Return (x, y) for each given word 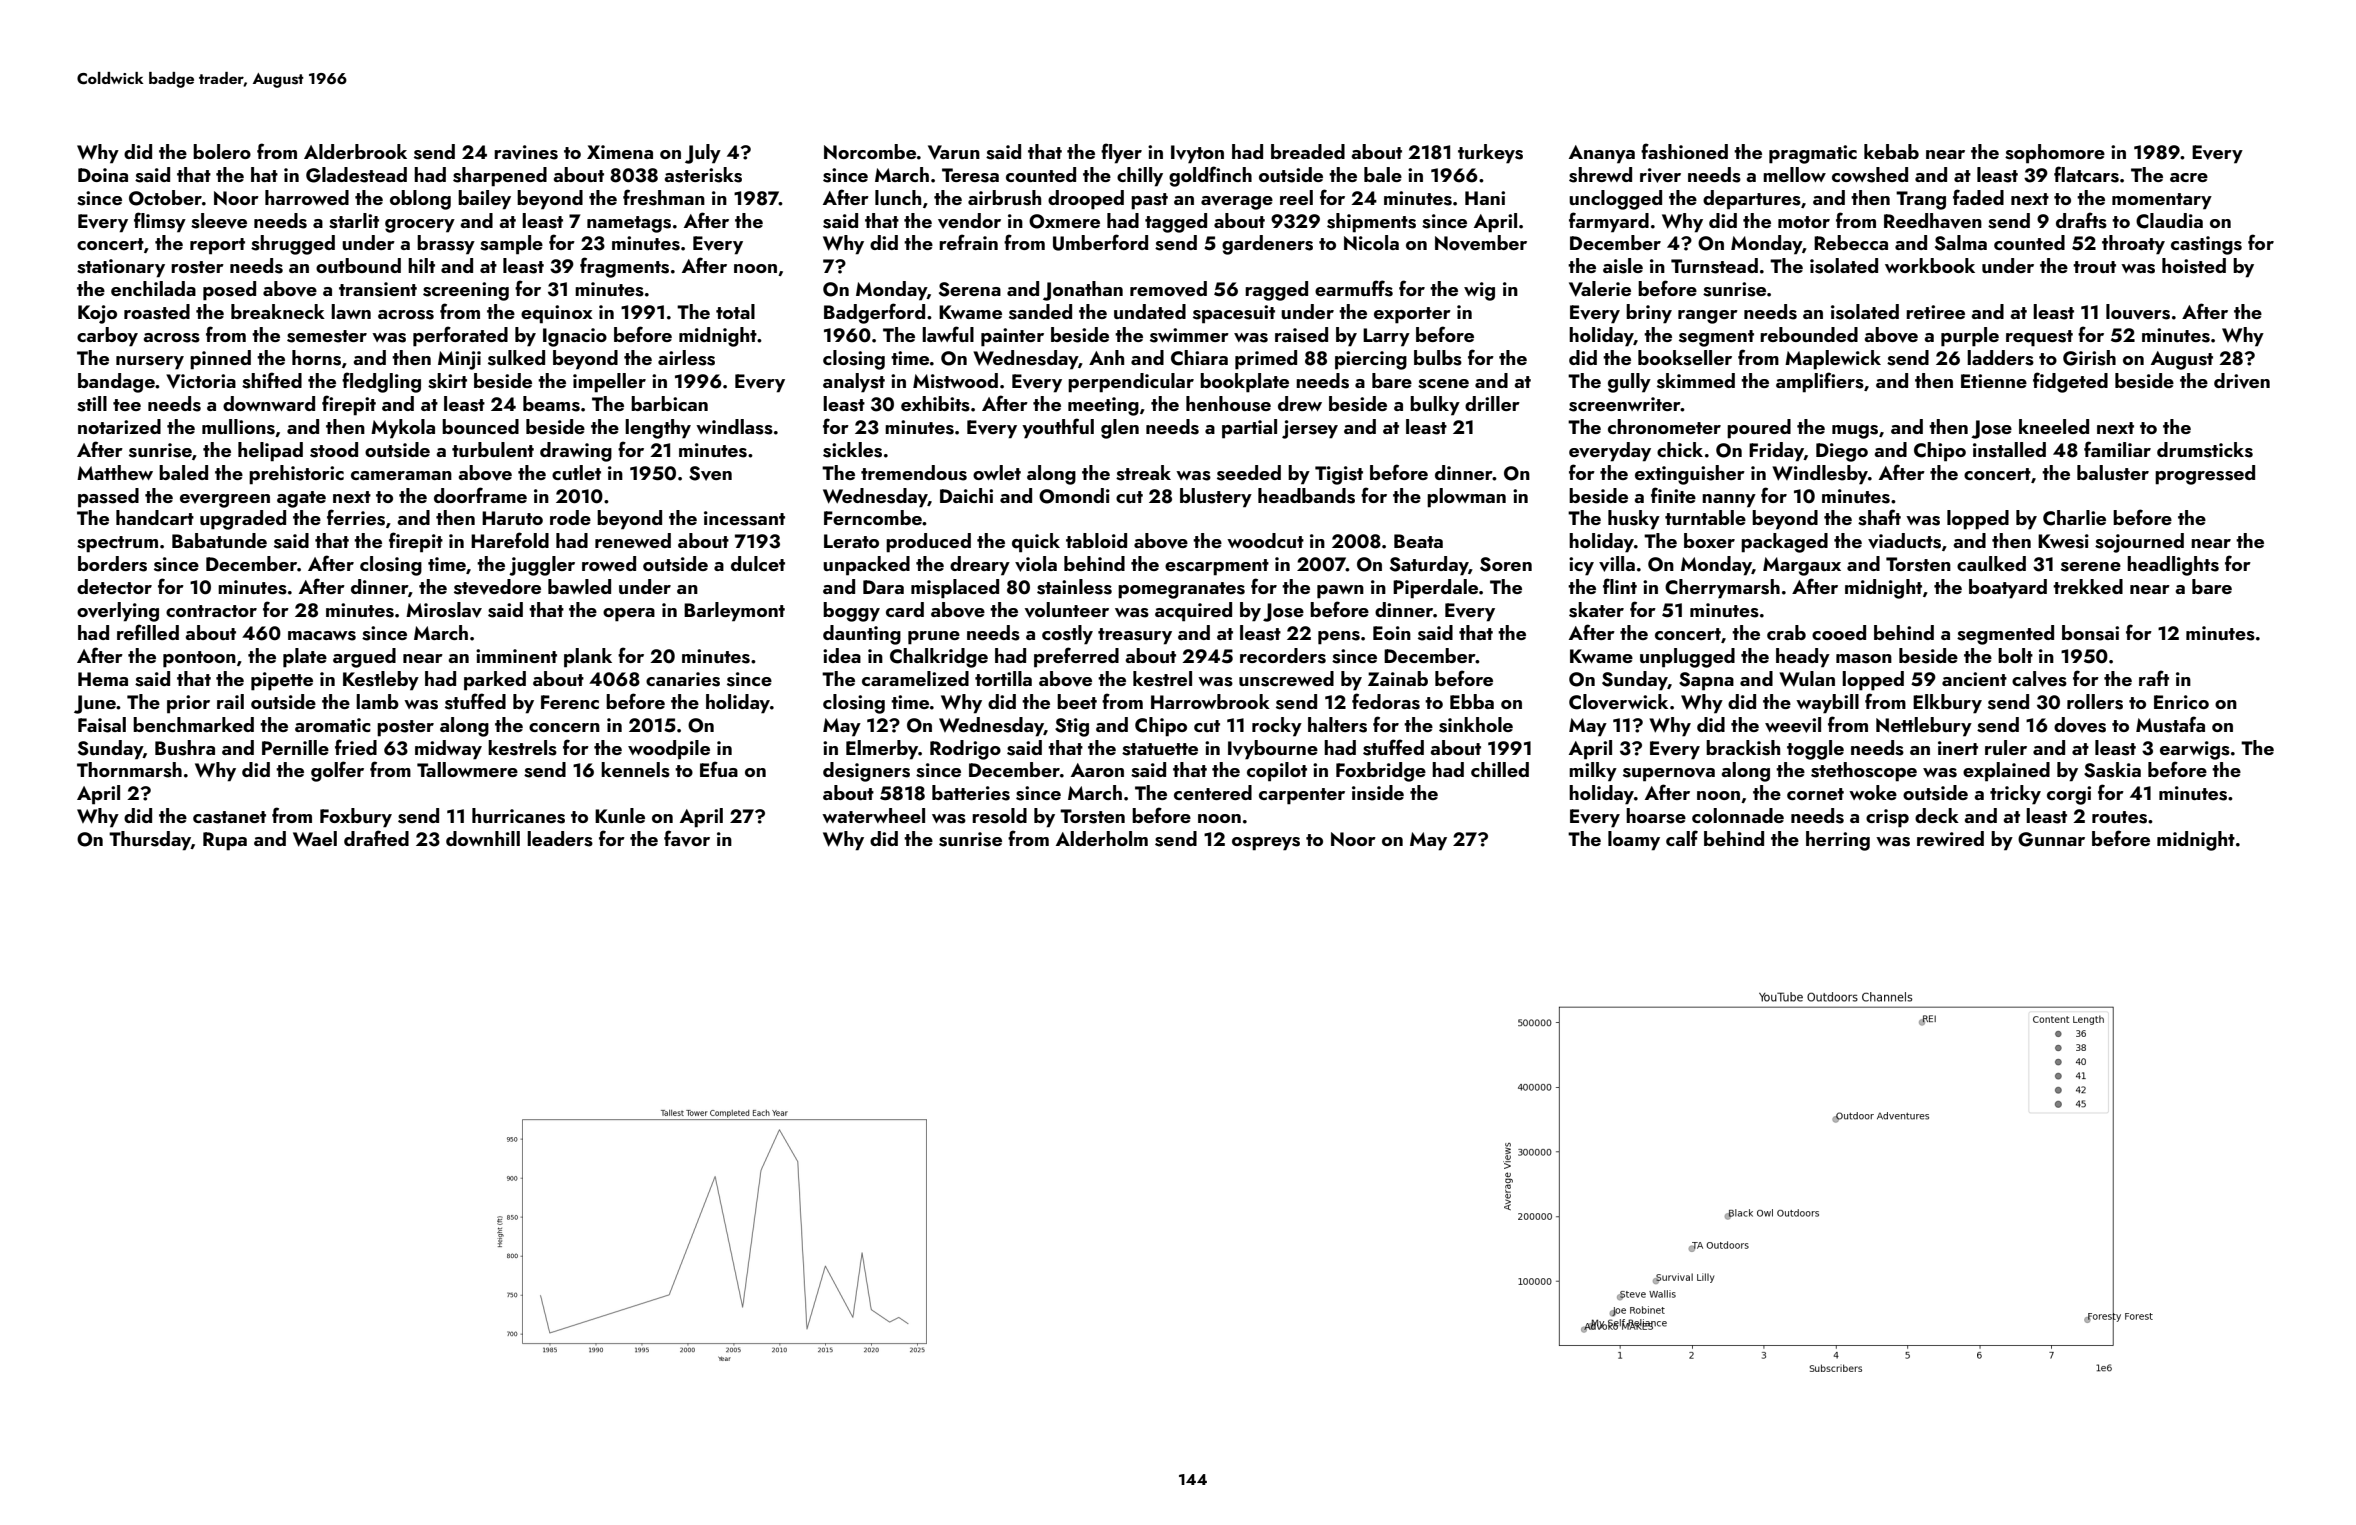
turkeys (1490, 154)
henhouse (1228, 404)
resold (999, 816)
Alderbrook (355, 151)
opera (629, 615)
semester (327, 336)
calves (2039, 679)
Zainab (1398, 678)
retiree (1935, 312)
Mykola (403, 429)
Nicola (1371, 242)
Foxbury (356, 818)
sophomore (2055, 154)
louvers (2138, 312)
